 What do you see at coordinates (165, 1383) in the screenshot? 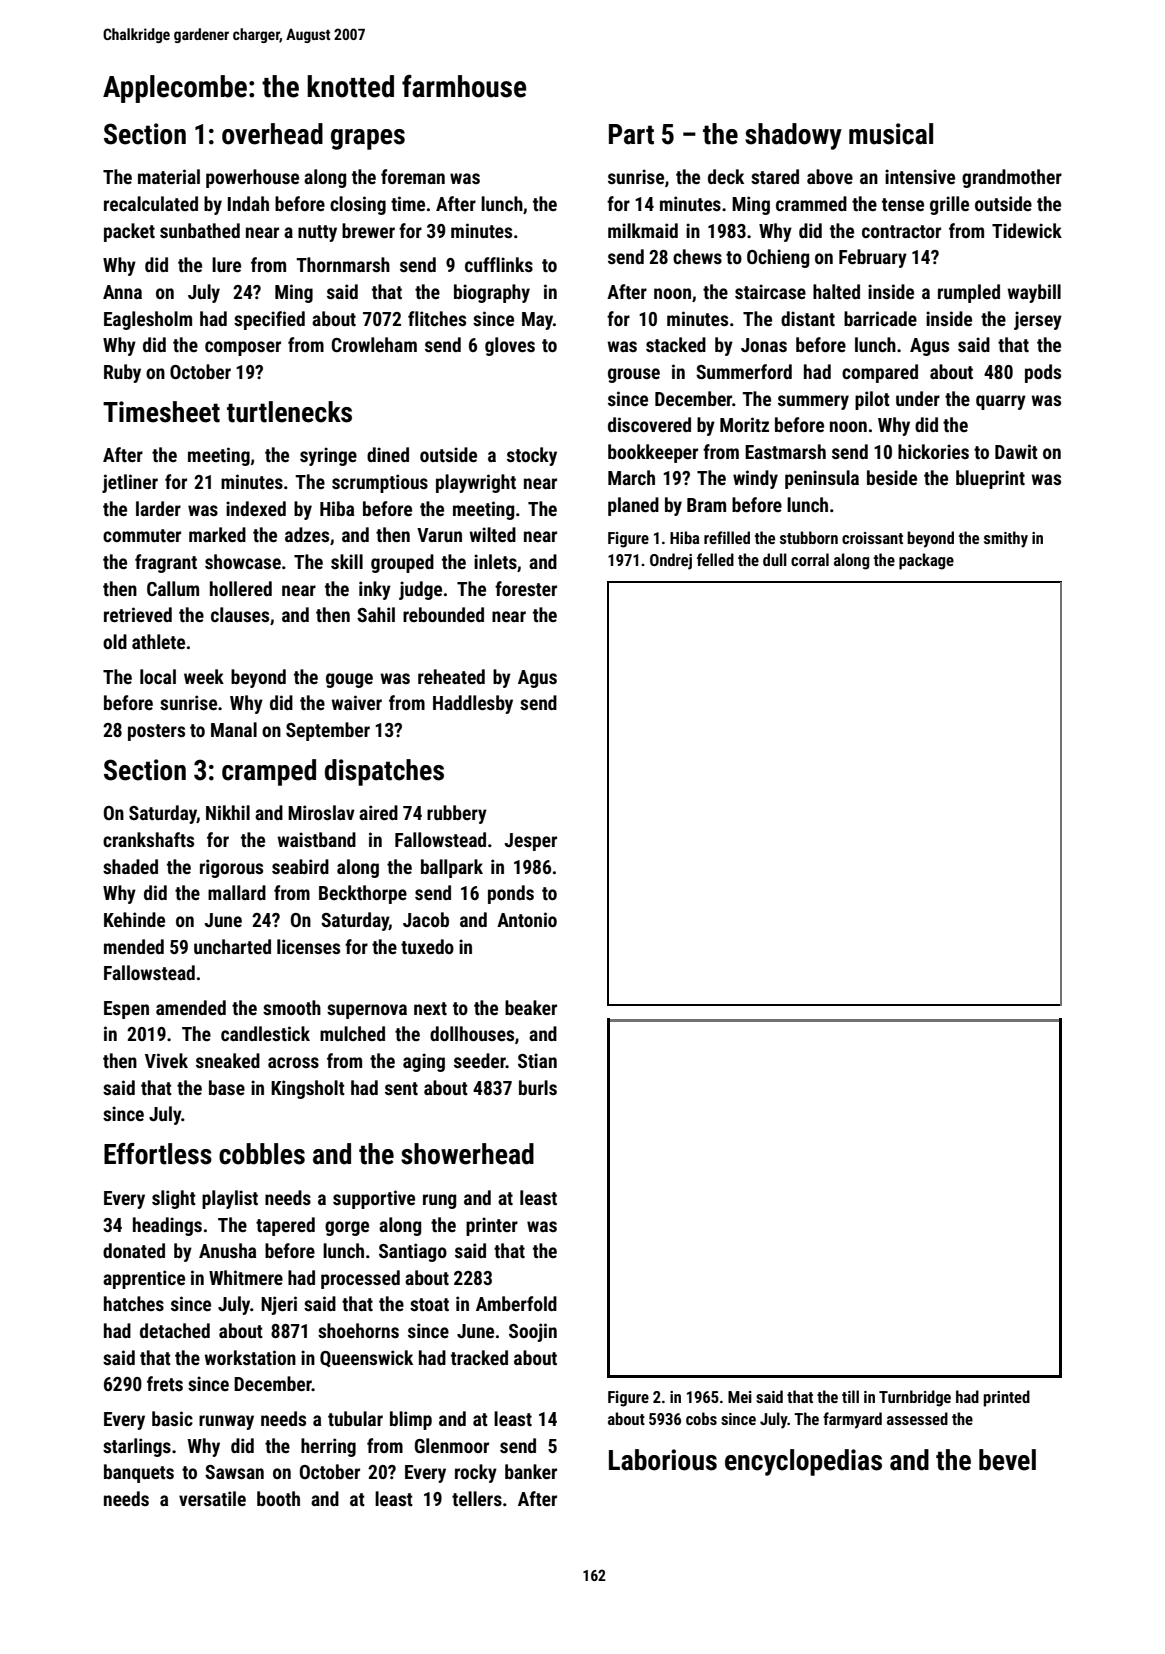
I see `frets` at bounding box center [165, 1383].
